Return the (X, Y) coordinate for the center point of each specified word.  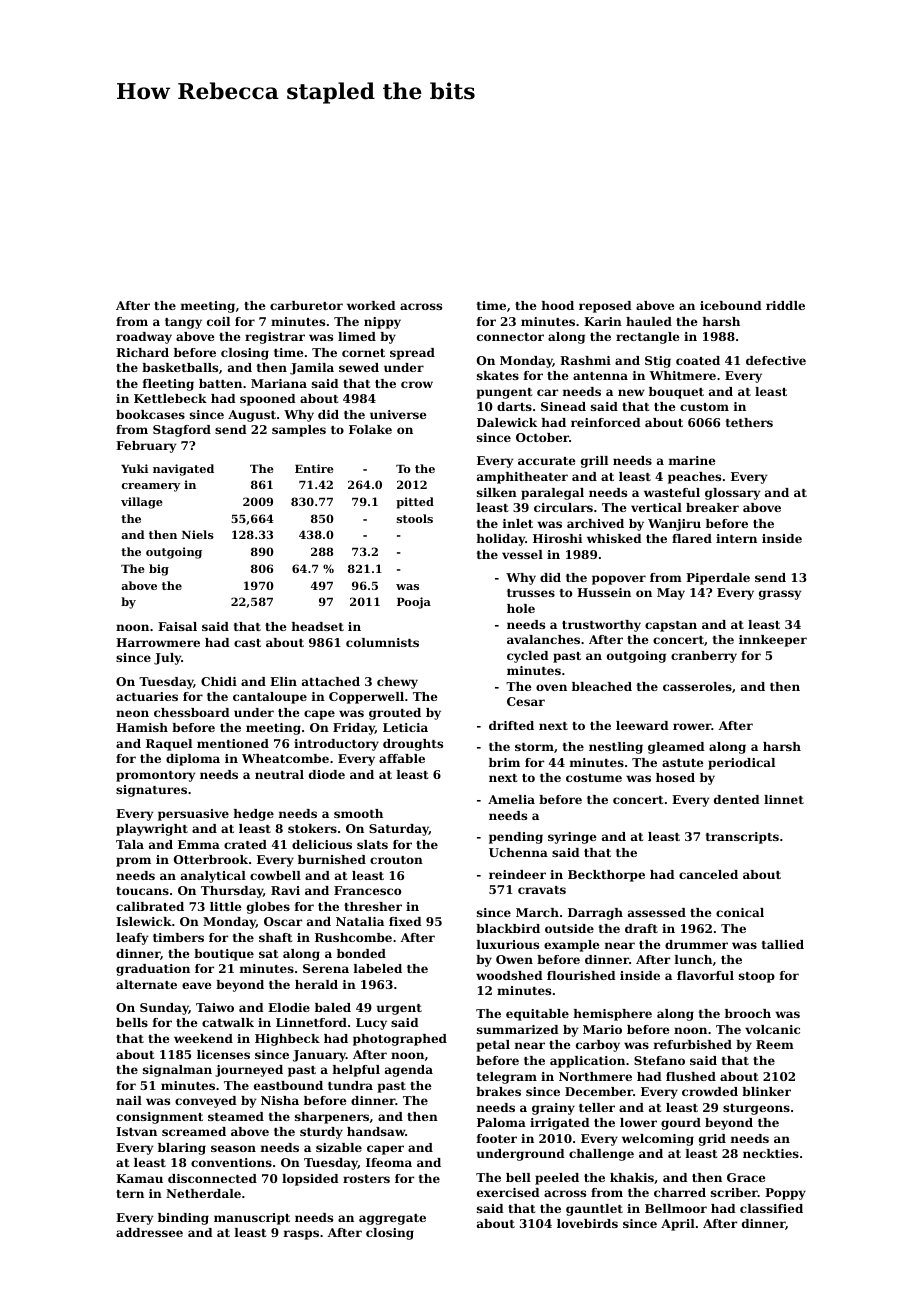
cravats (542, 890)
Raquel (169, 745)
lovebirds (587, 1223)
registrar (275, 338)
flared (692, 538)
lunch (693, 959)
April (678, 1225)
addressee (149, 1232)
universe (398, 414)
